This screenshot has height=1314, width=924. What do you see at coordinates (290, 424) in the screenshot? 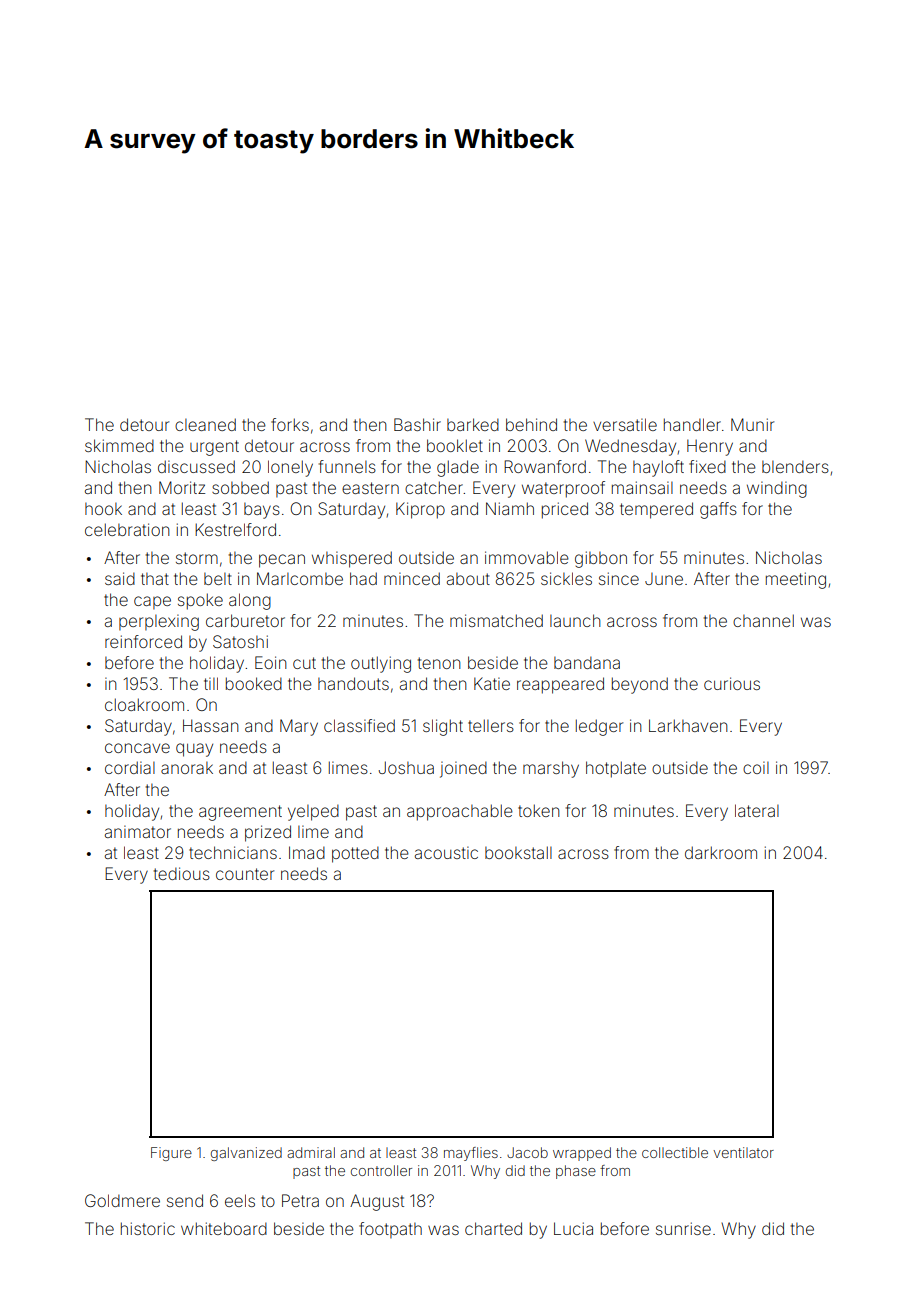
I see `forks` at bounding box center [290, 424].
